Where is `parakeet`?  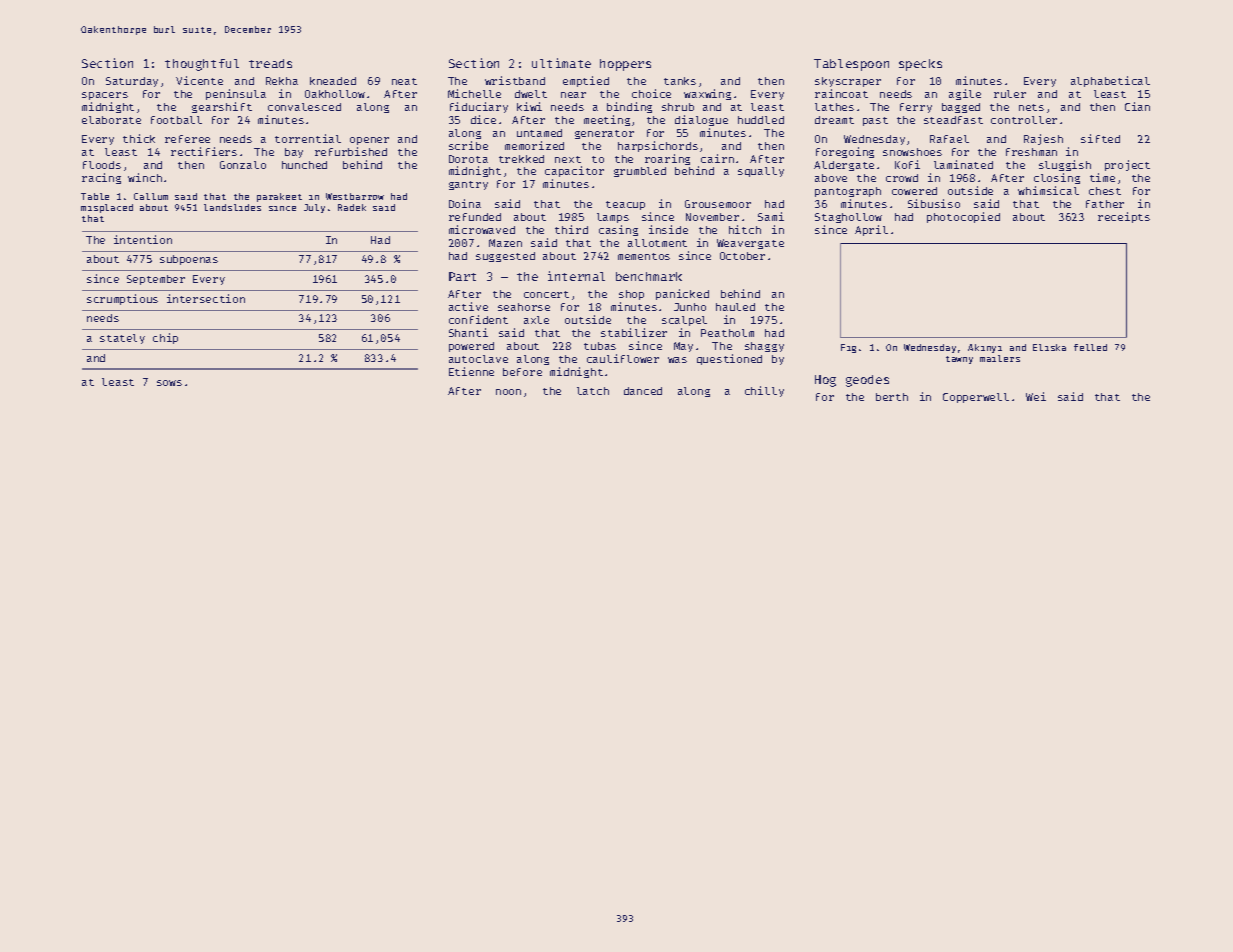
parakeet is located at coordinates (279, 197).
